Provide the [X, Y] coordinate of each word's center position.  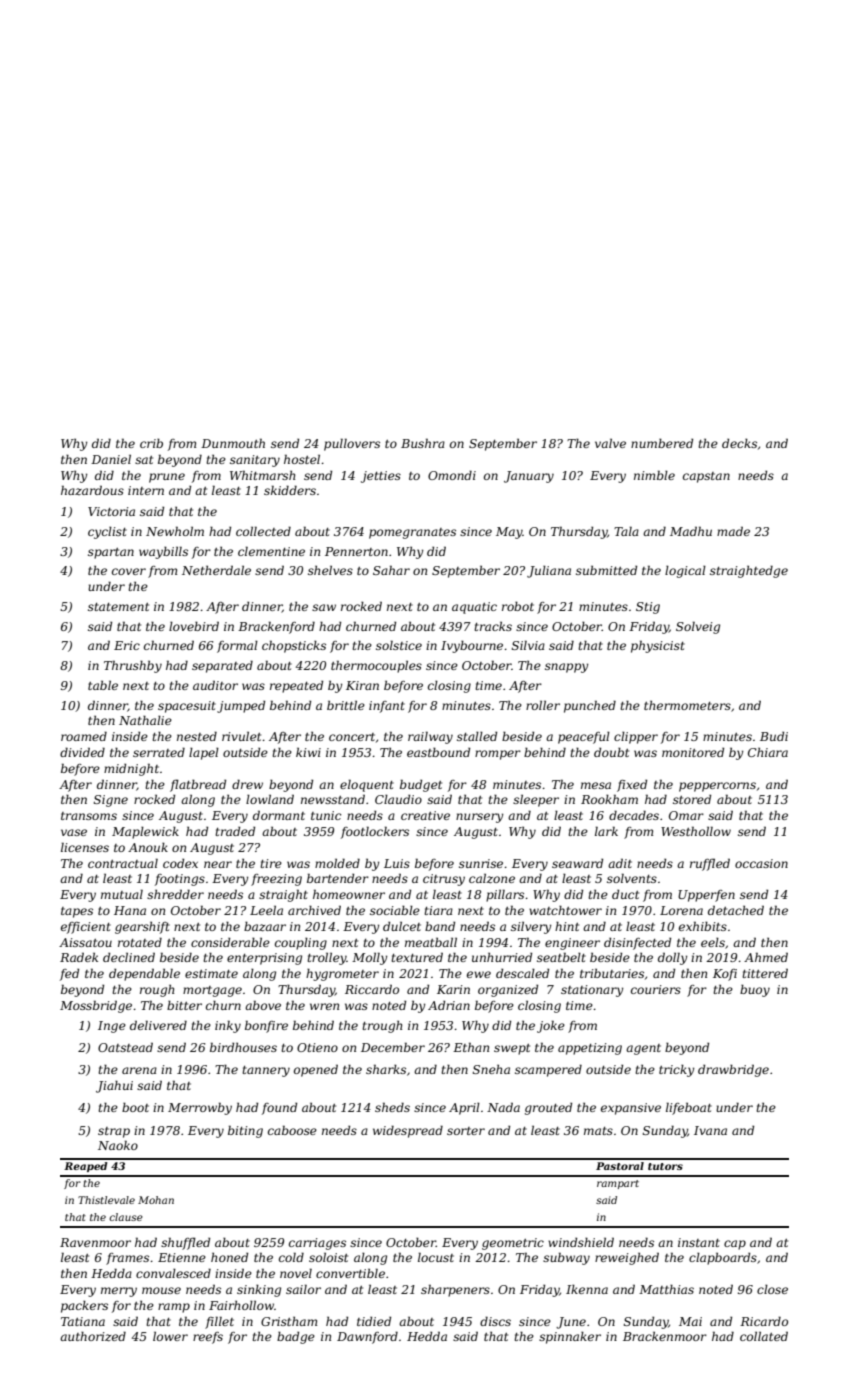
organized [508, 990]
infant [387, 707]
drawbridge [733, 1070]
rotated [140, 942]
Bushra [423, 443]
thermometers [687, 705]
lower [170, 1336]
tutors [665, 1166]
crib [151, 443]
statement [118, 607]
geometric [513, 1244]
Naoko [118, 1145]
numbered [662, 443]
